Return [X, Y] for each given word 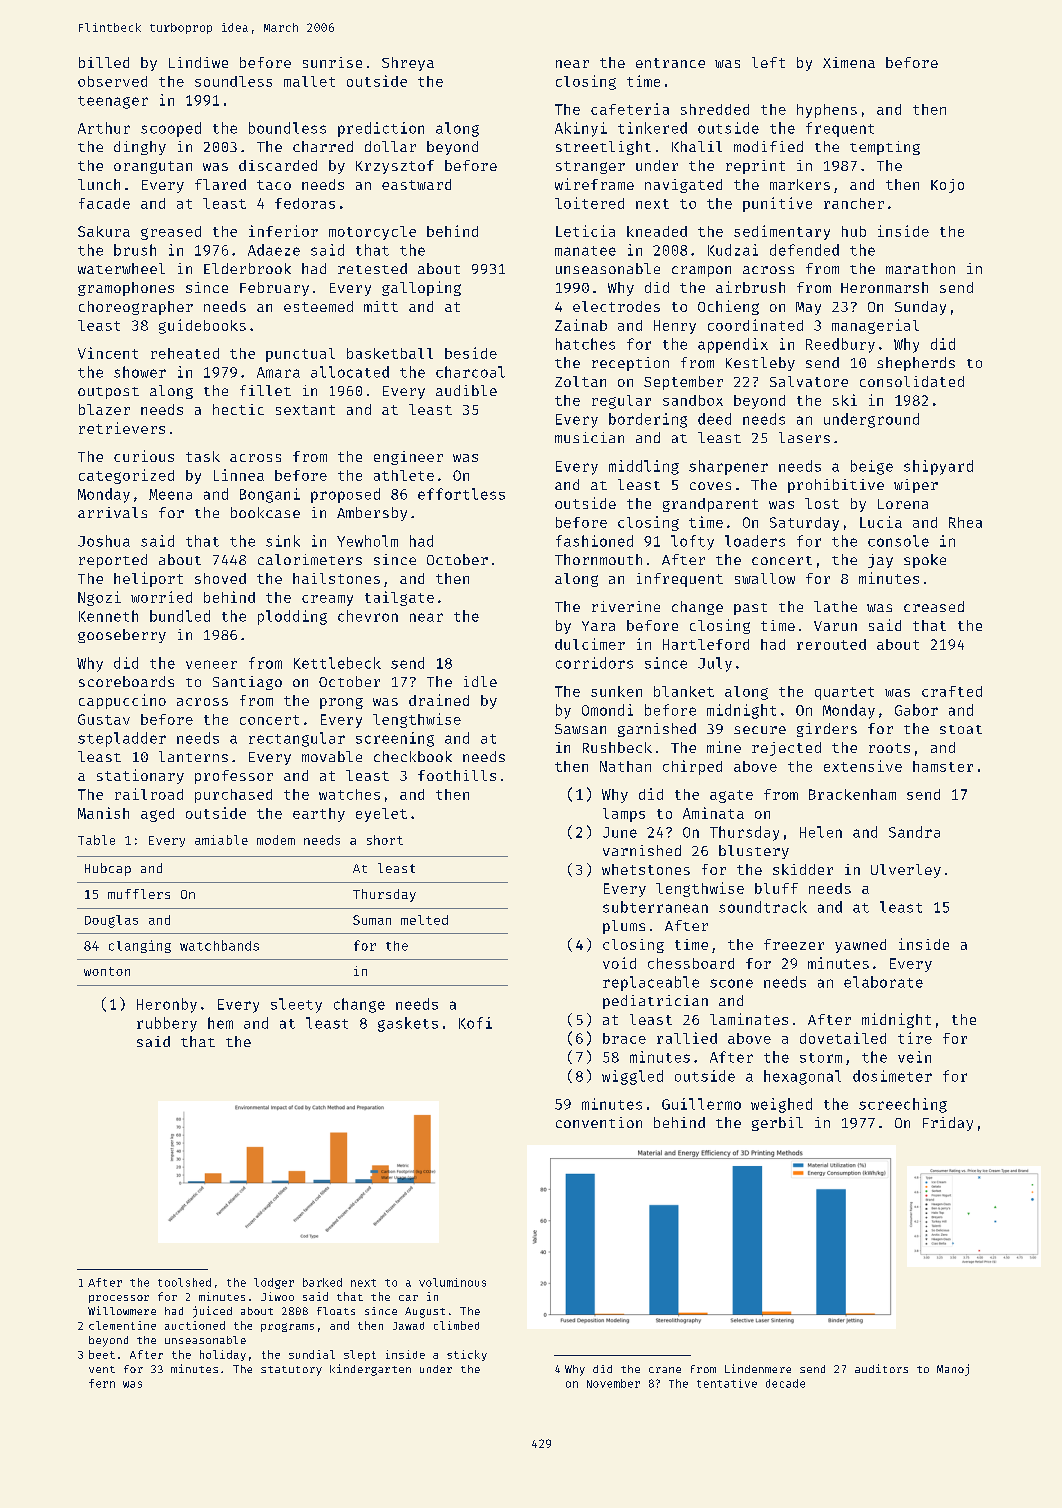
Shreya [408, 64]
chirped [692, 767]
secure [760, 730]
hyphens [827, 111]
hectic [238, 409]
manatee [585, 251]
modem [276, 840]
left [768, 62]
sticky [467, 1355]
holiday [223, 1355]
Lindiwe [198, 62]
